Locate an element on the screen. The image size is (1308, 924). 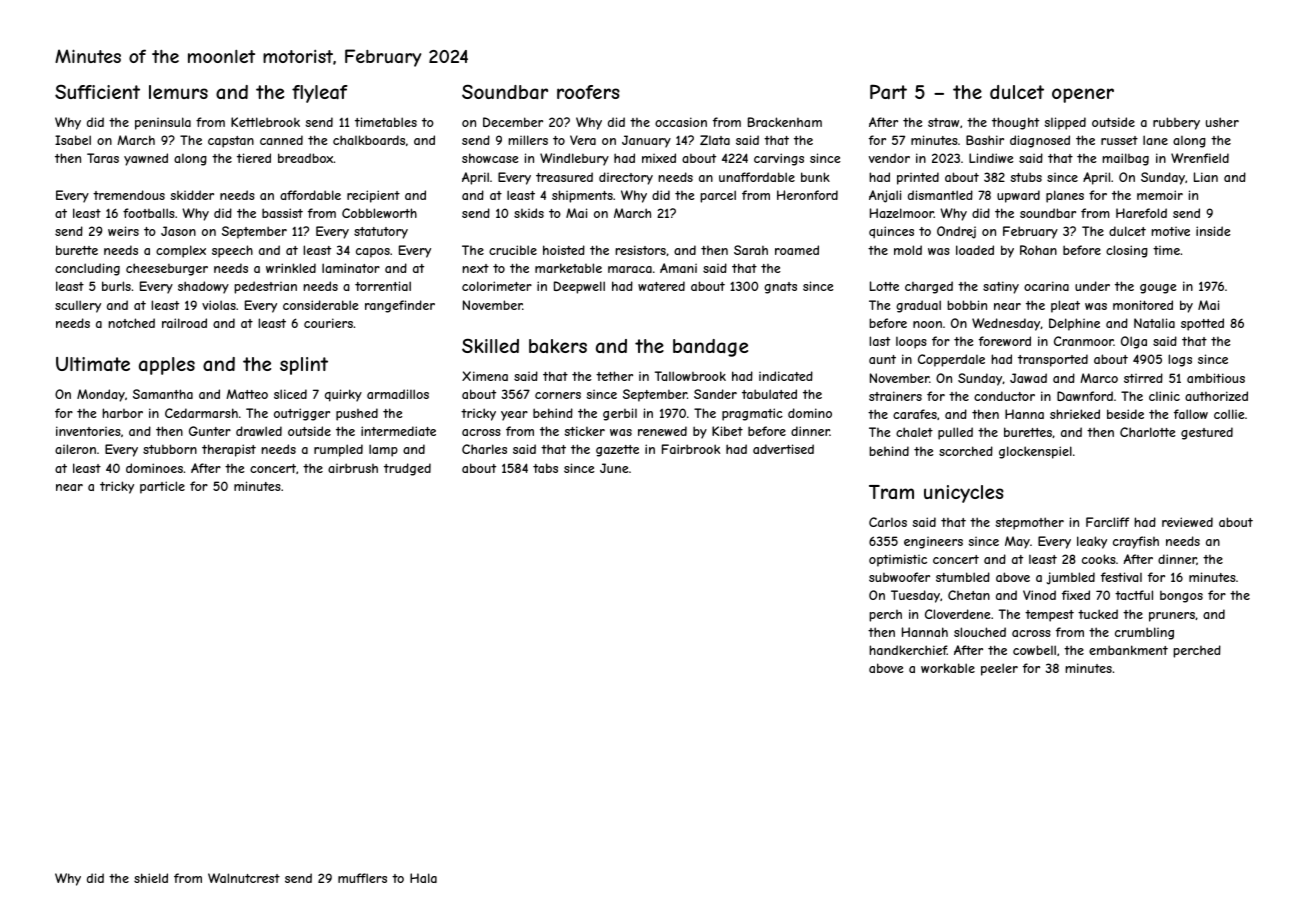
authorized is located at coordinates (1216, 396).
